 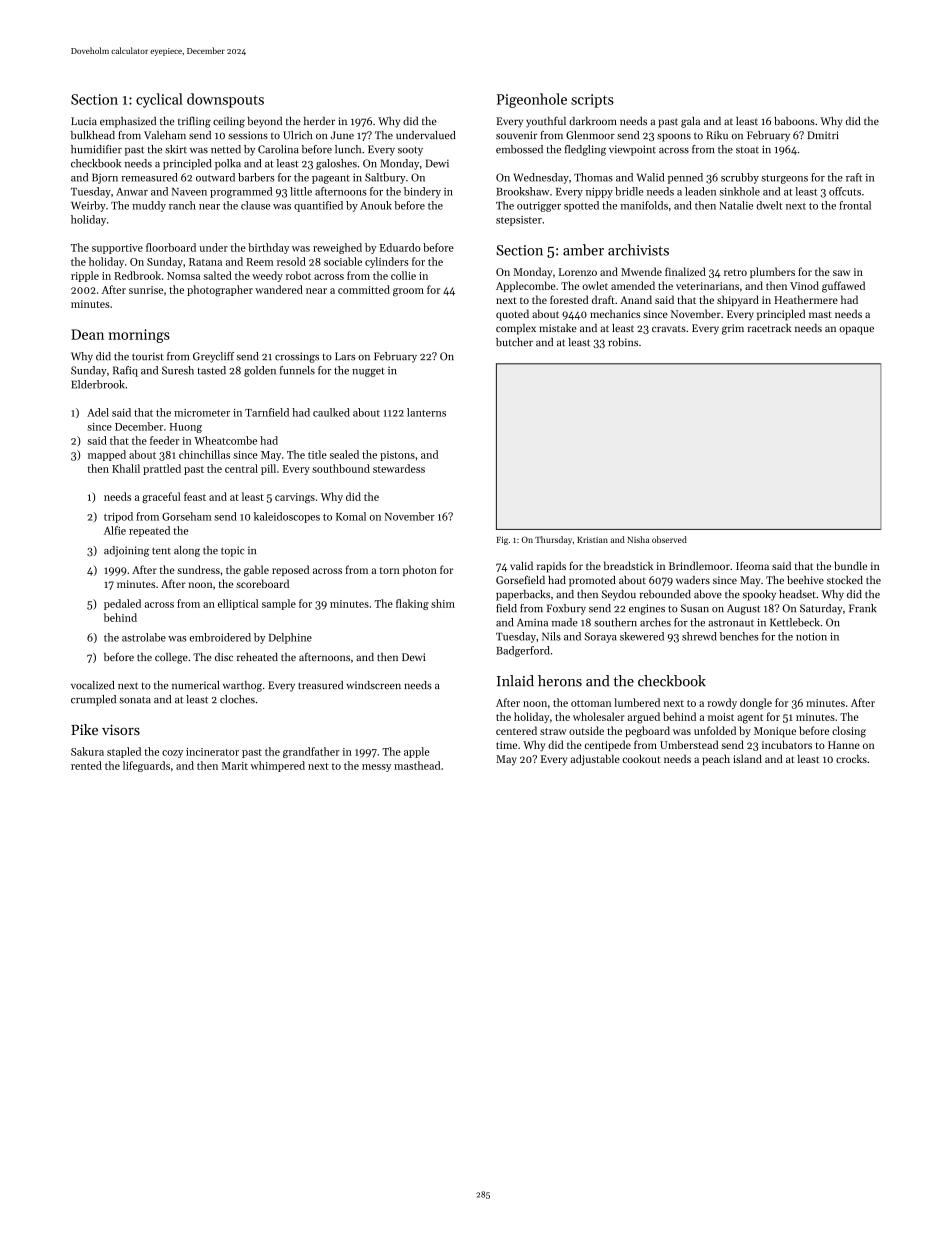 I want to click on Pigeonhole, so click(x=532, y=100).
